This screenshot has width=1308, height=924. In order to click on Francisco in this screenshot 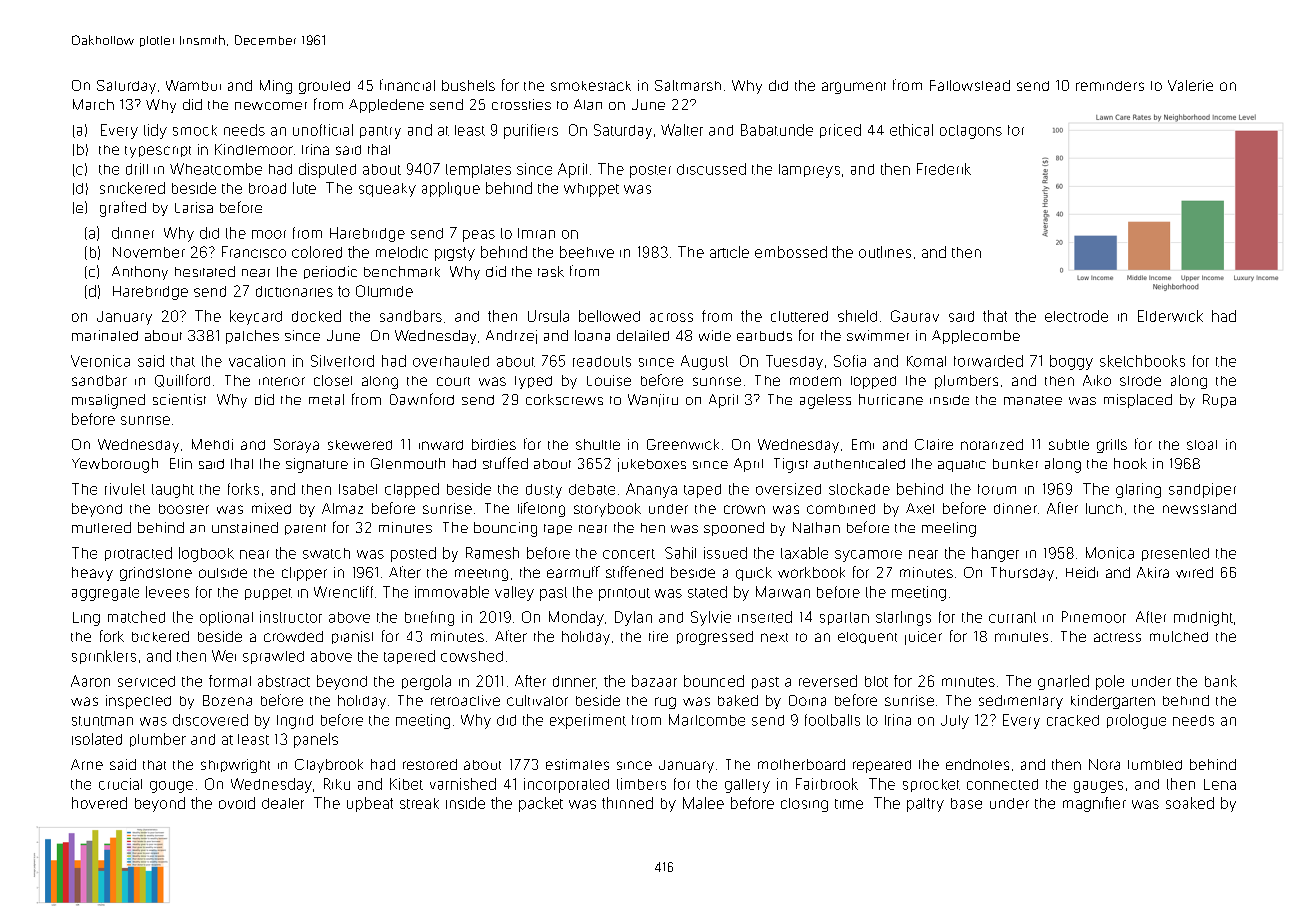, I will do `click(254, 252)`.
